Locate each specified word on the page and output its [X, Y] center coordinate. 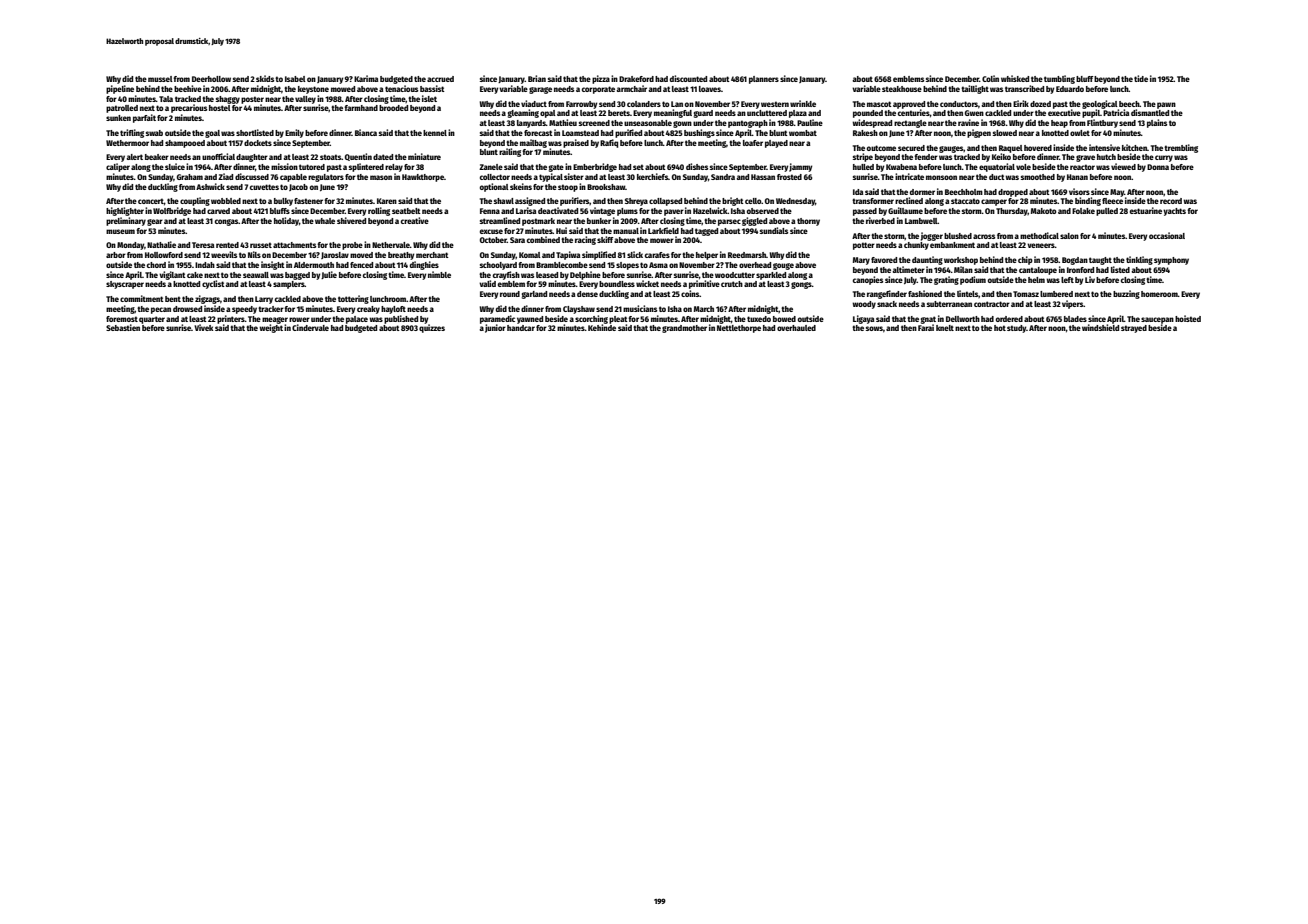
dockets [258, 143]
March [704, 309]
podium [973, 280]
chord [156, 265]
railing [510, 152]
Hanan [1077, 177]
